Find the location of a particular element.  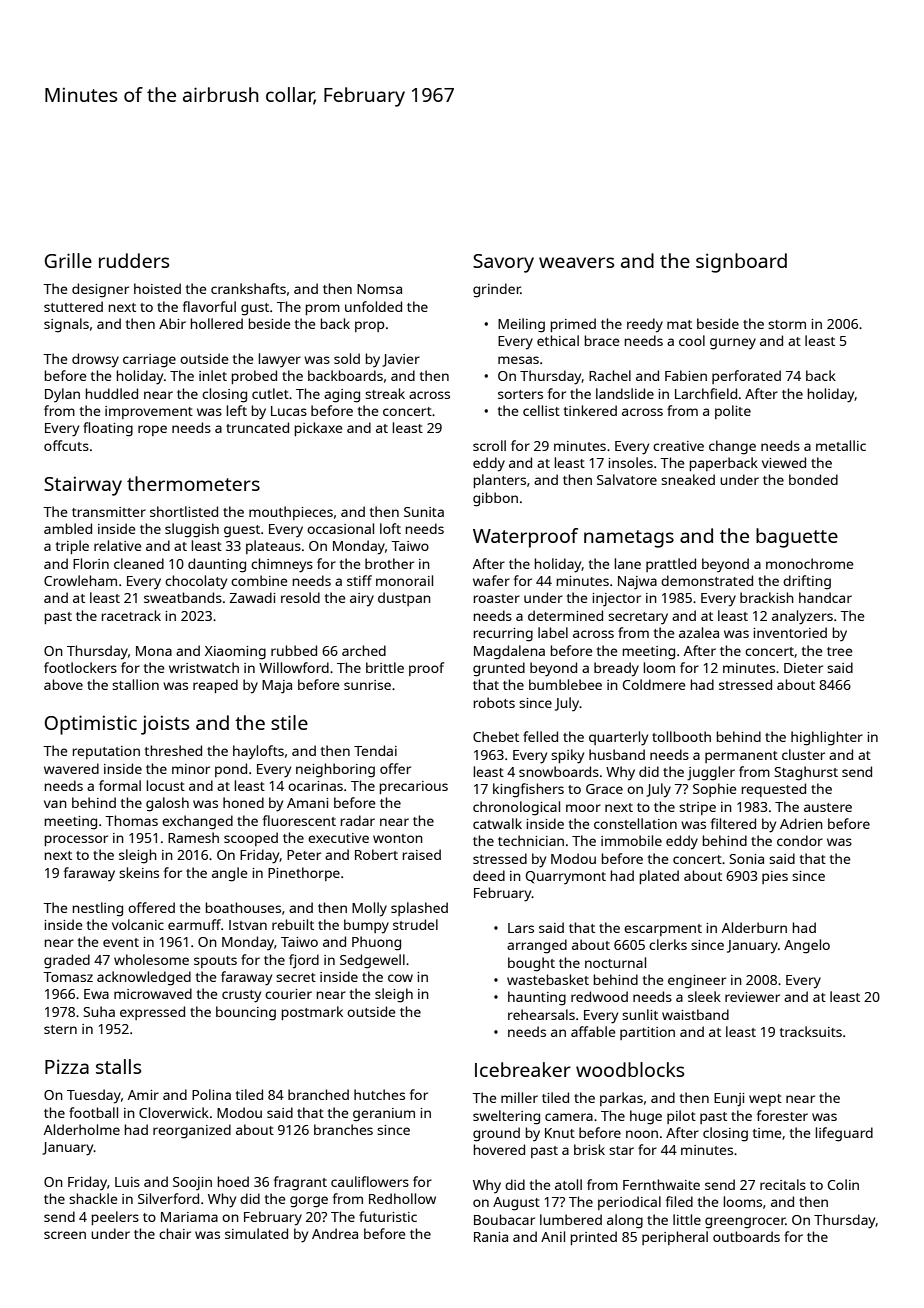

chair is located at coordinates (175, 1233).
